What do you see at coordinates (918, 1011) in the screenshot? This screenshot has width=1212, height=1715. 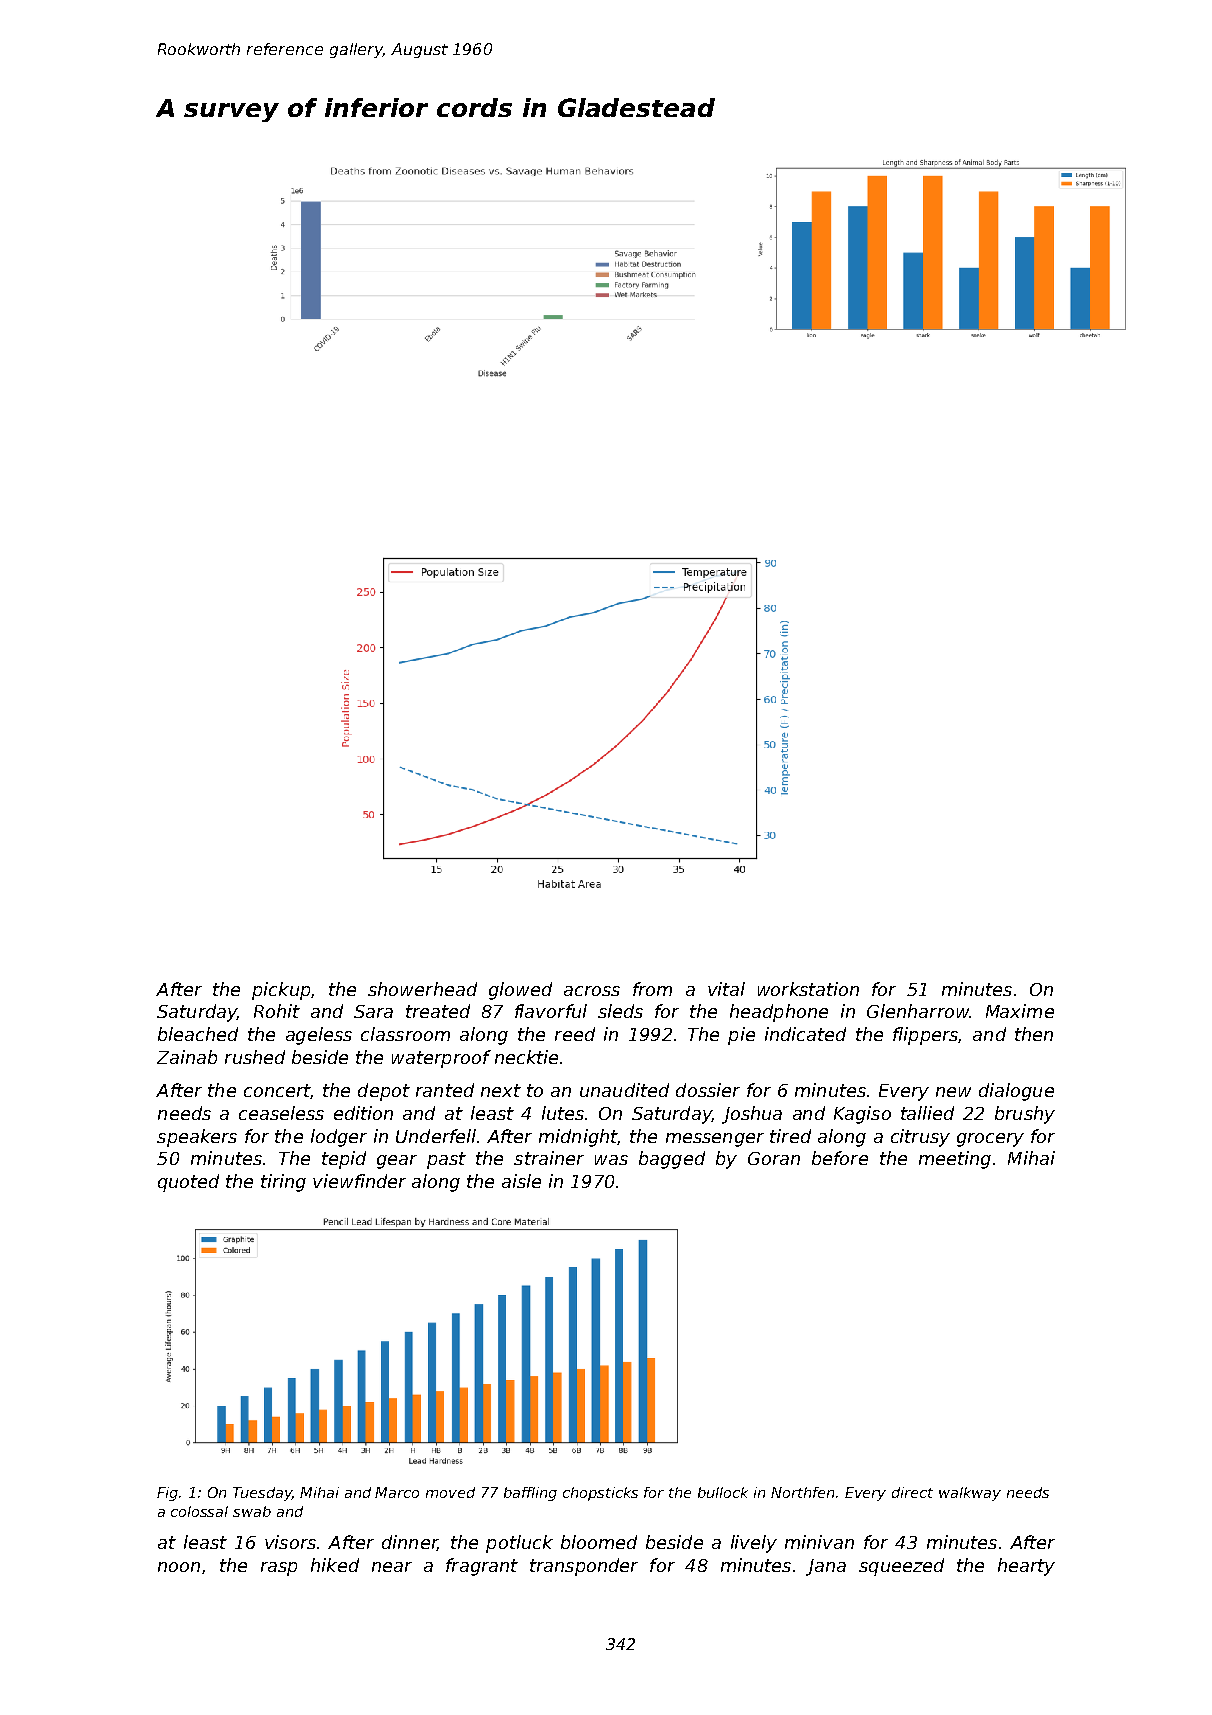 I see `Glenharrow` at bounding box center [918, 1011].
